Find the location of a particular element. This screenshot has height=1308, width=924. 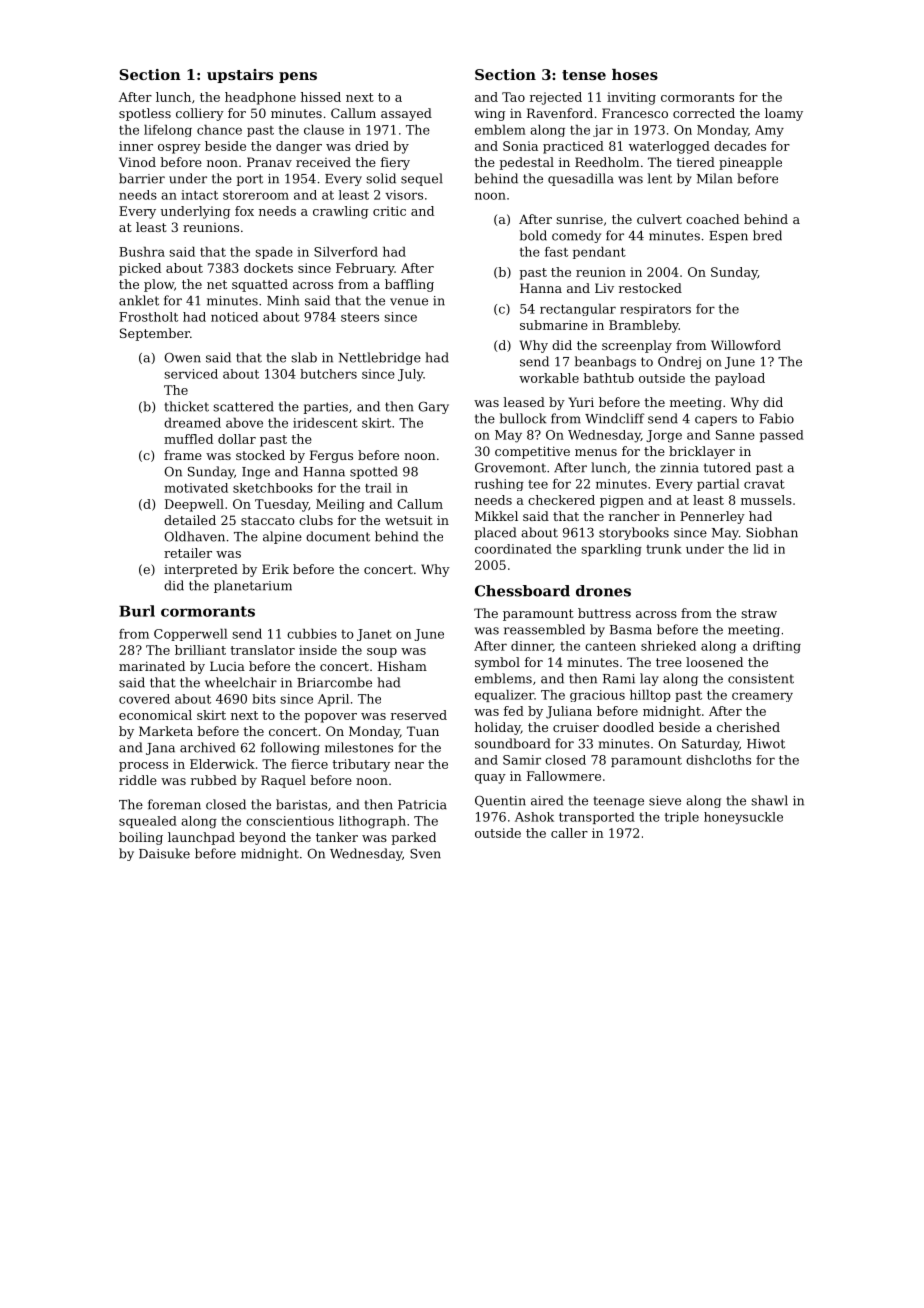

honeysuckle is located at coordinates (743, 818).
